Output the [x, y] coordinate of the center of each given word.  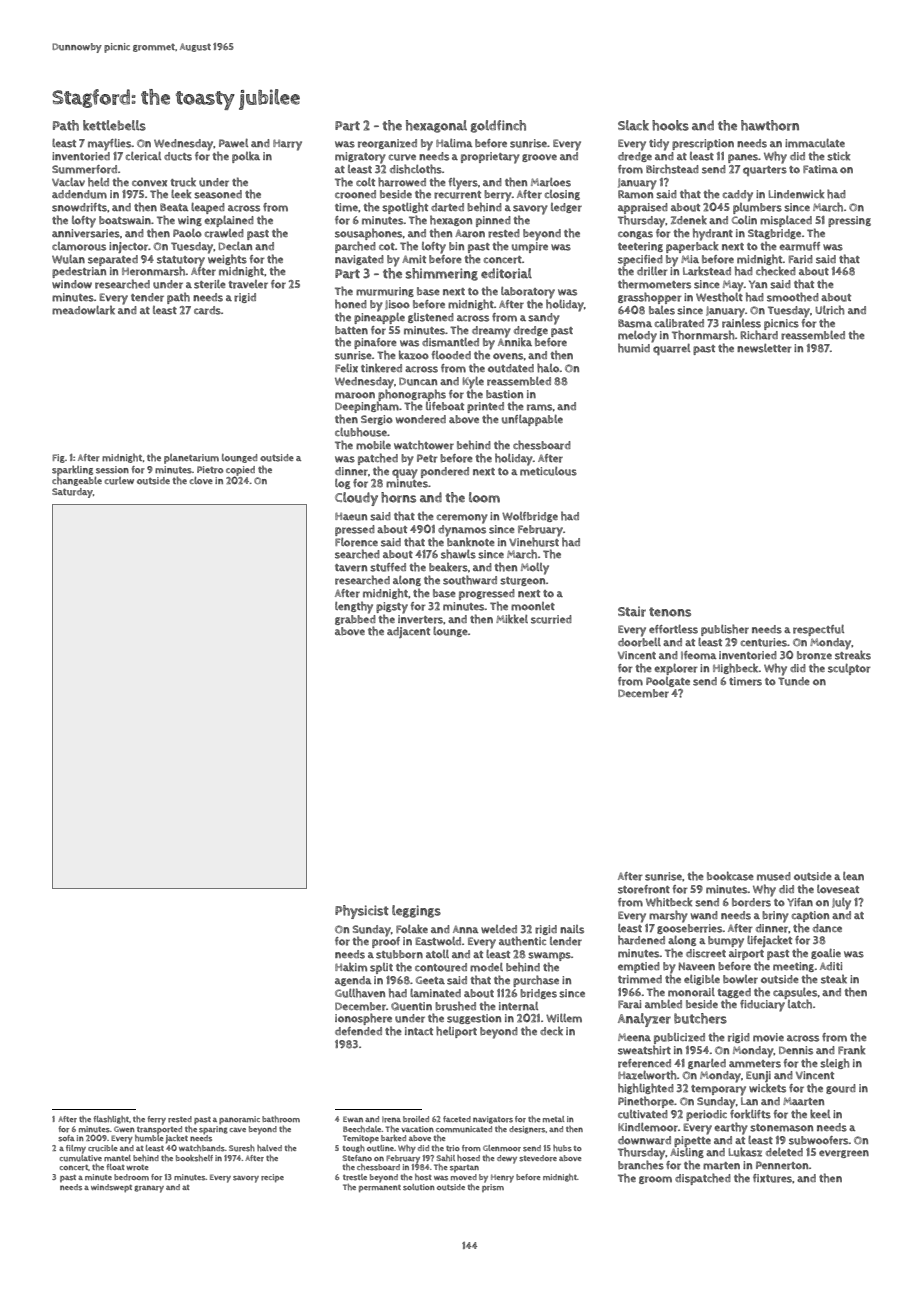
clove [201, 480]
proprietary [490, 158]
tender [147, 297]
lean [853, 876]
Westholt [719, 297]
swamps [549, 956]
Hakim [351, 967]
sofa [66, 1138]
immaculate [815, 143]
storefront [644, 889]
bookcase [730, 876]
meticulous [548, 471]
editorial [506, 273]
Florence [356, 542]
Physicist [362, 912]
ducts [178, 156]
